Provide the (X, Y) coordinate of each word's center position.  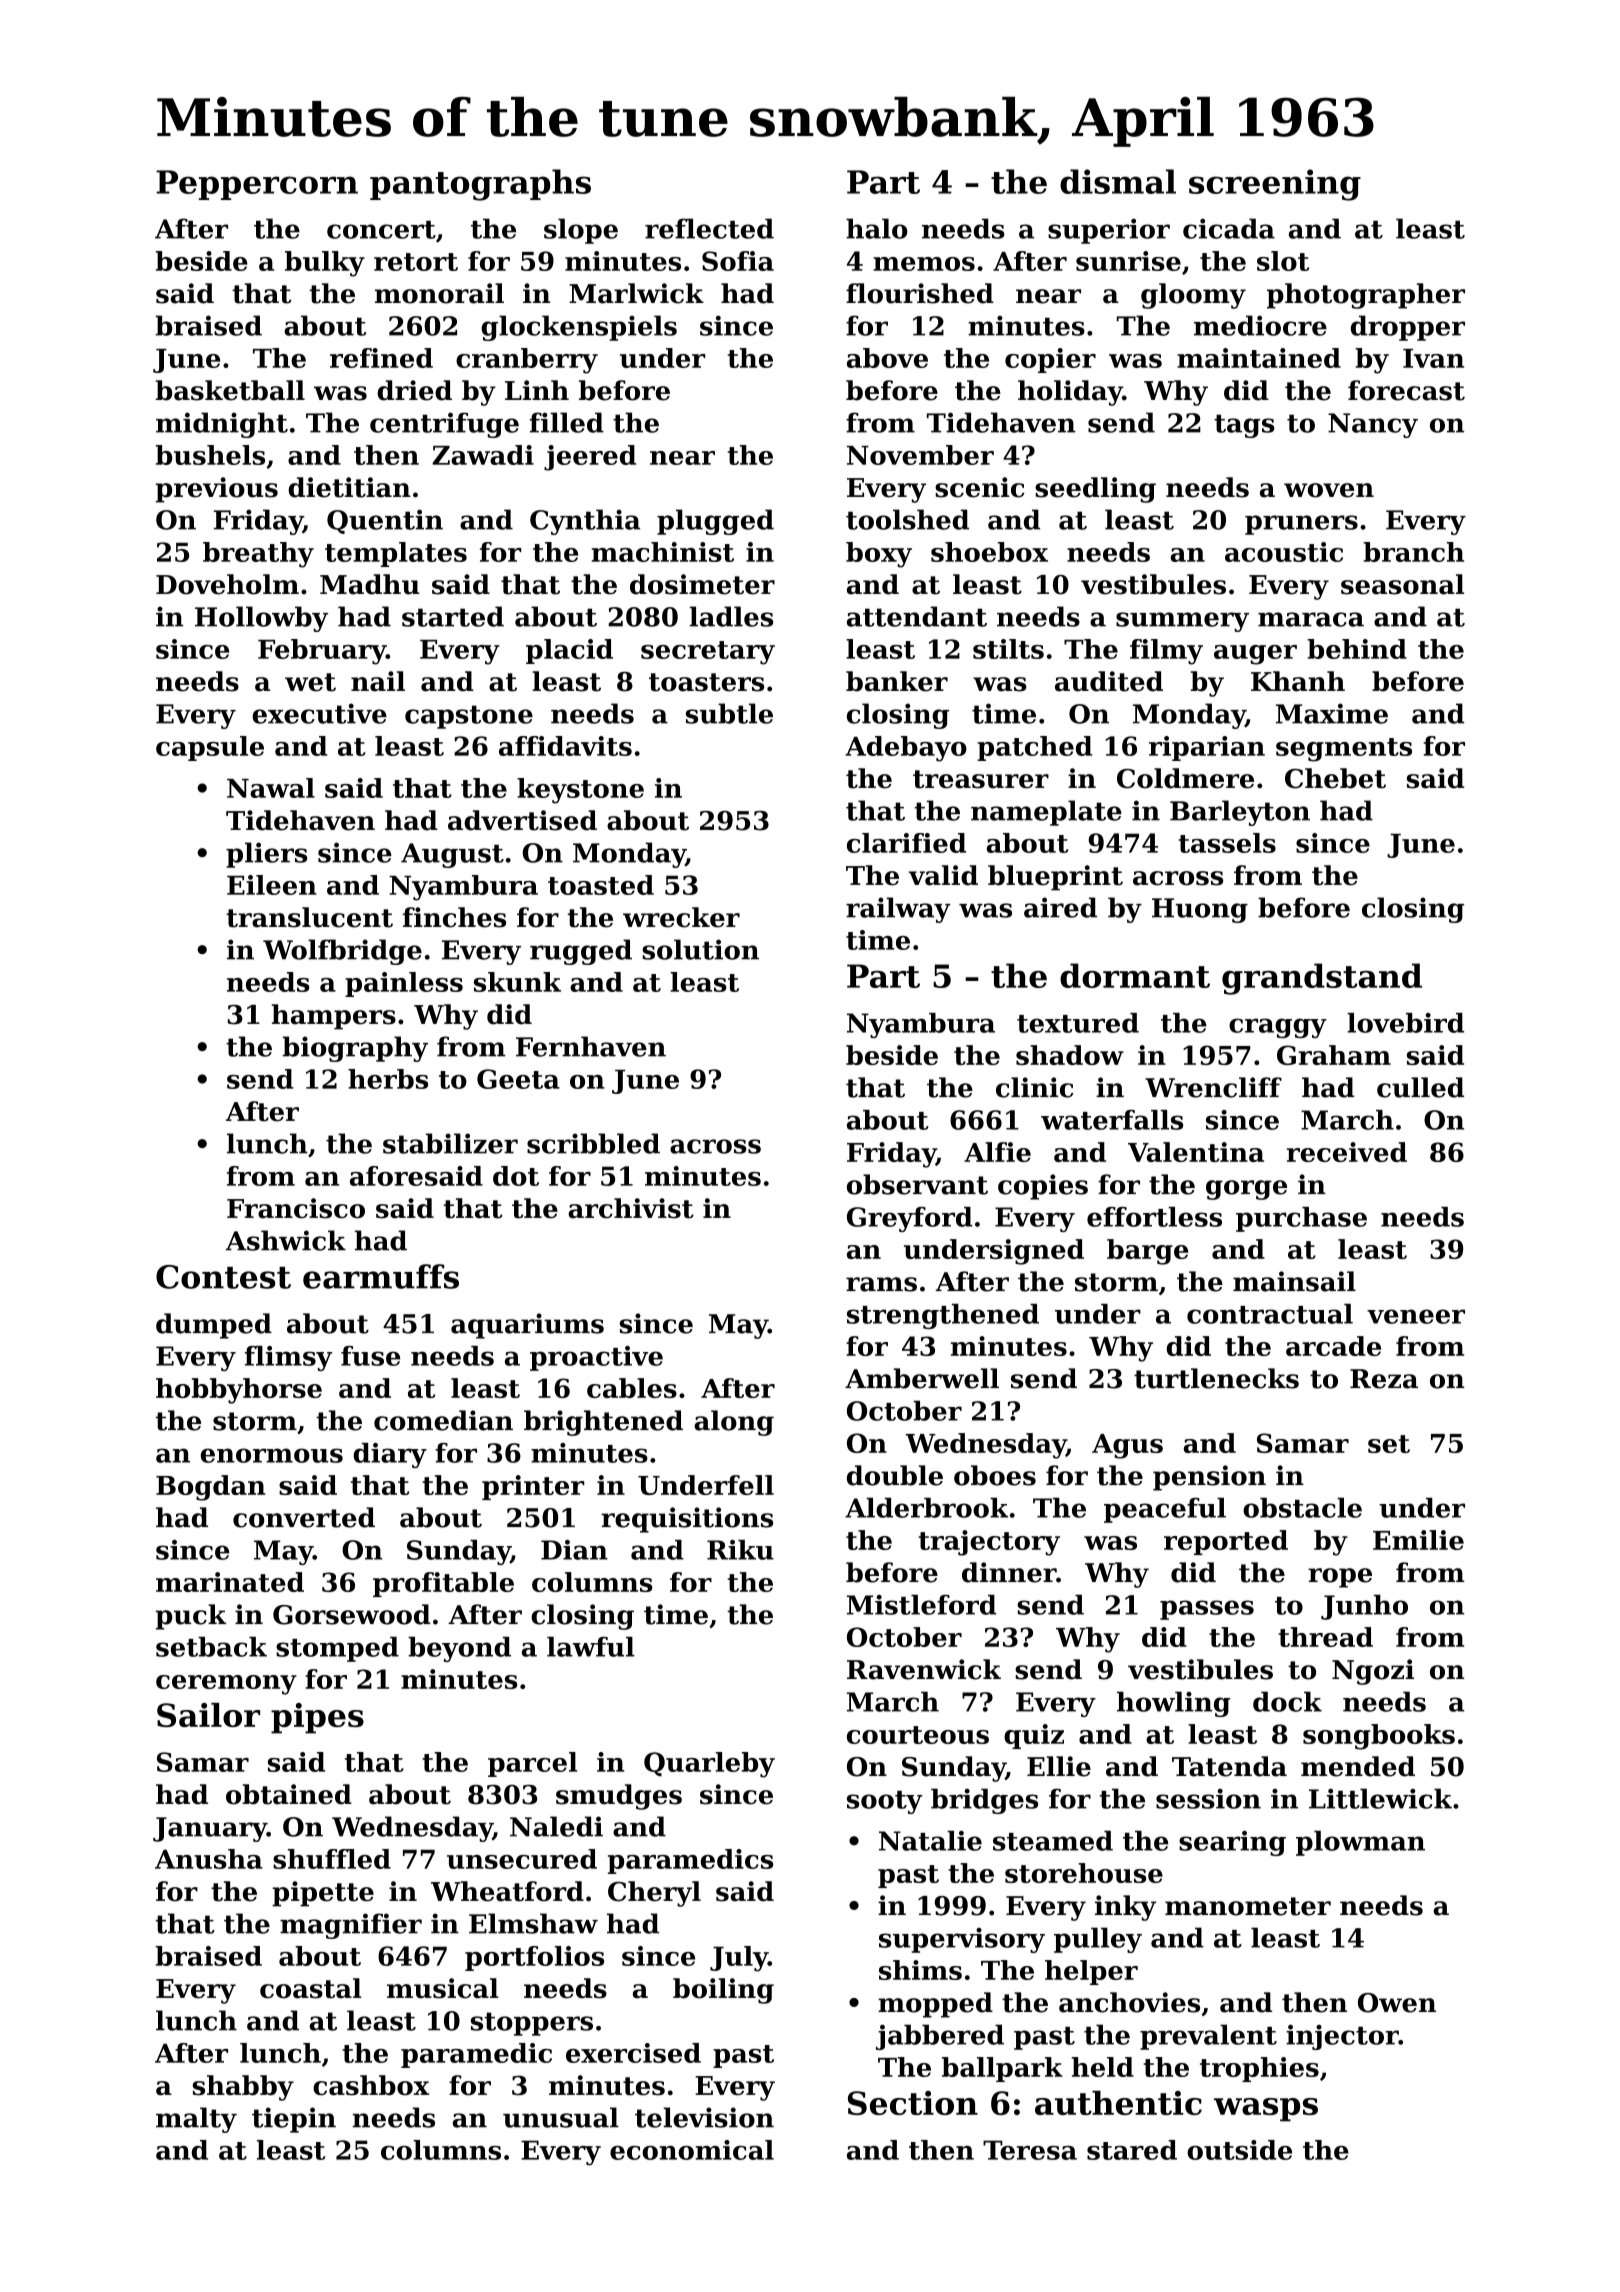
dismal (1118, 181)
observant (917, 1184)
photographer (1366, 296)
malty (196, 2120)
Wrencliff (1213, 1087)
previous (217, 490)
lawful (591, 1647)
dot (516, 1176)
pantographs (480, 185)
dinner (1009, 1572)
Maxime (1332, 713)
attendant (917, 616)
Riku (740, 1550)
